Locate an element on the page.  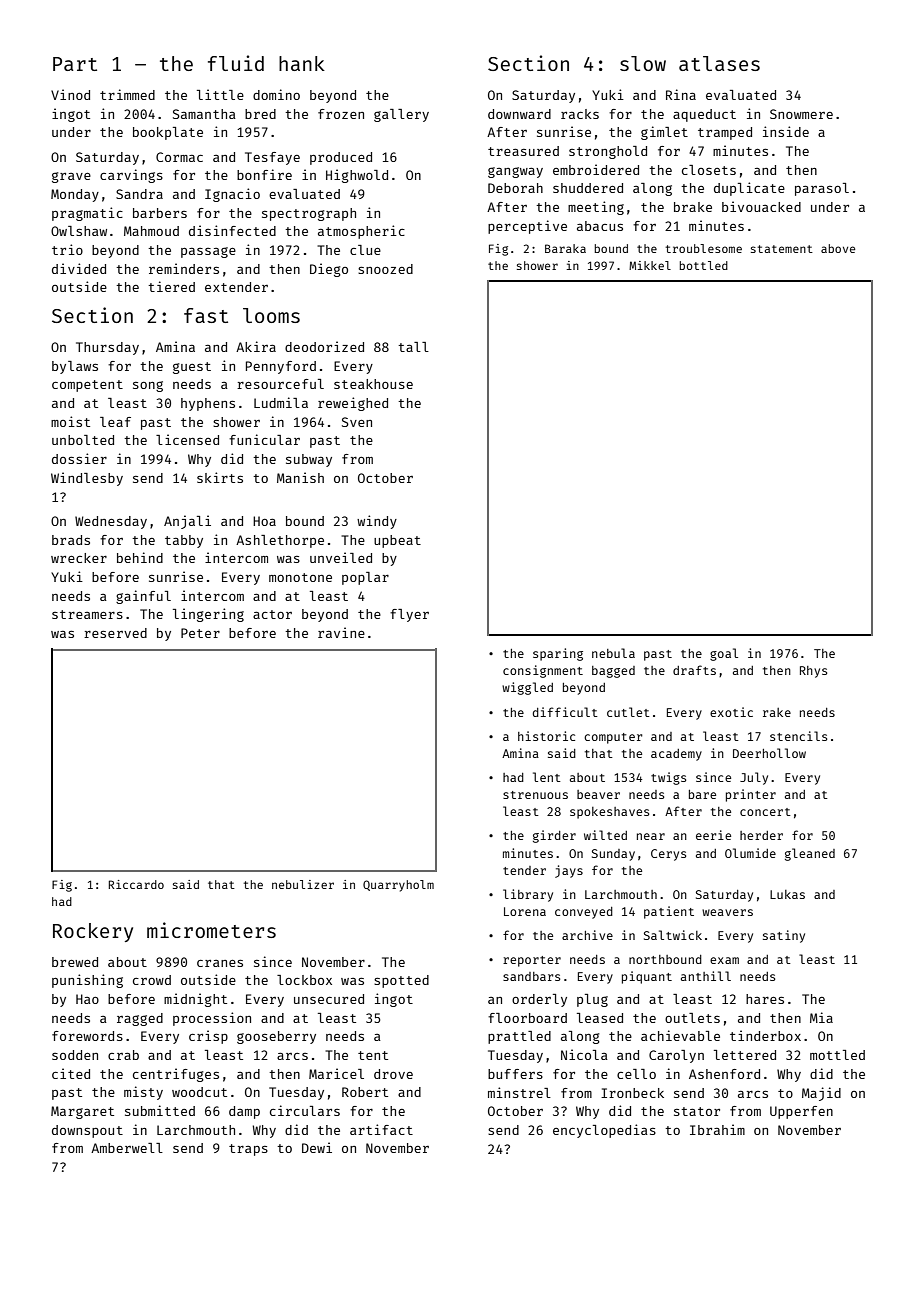
Riccardo is located at coordinates (136, 884).
